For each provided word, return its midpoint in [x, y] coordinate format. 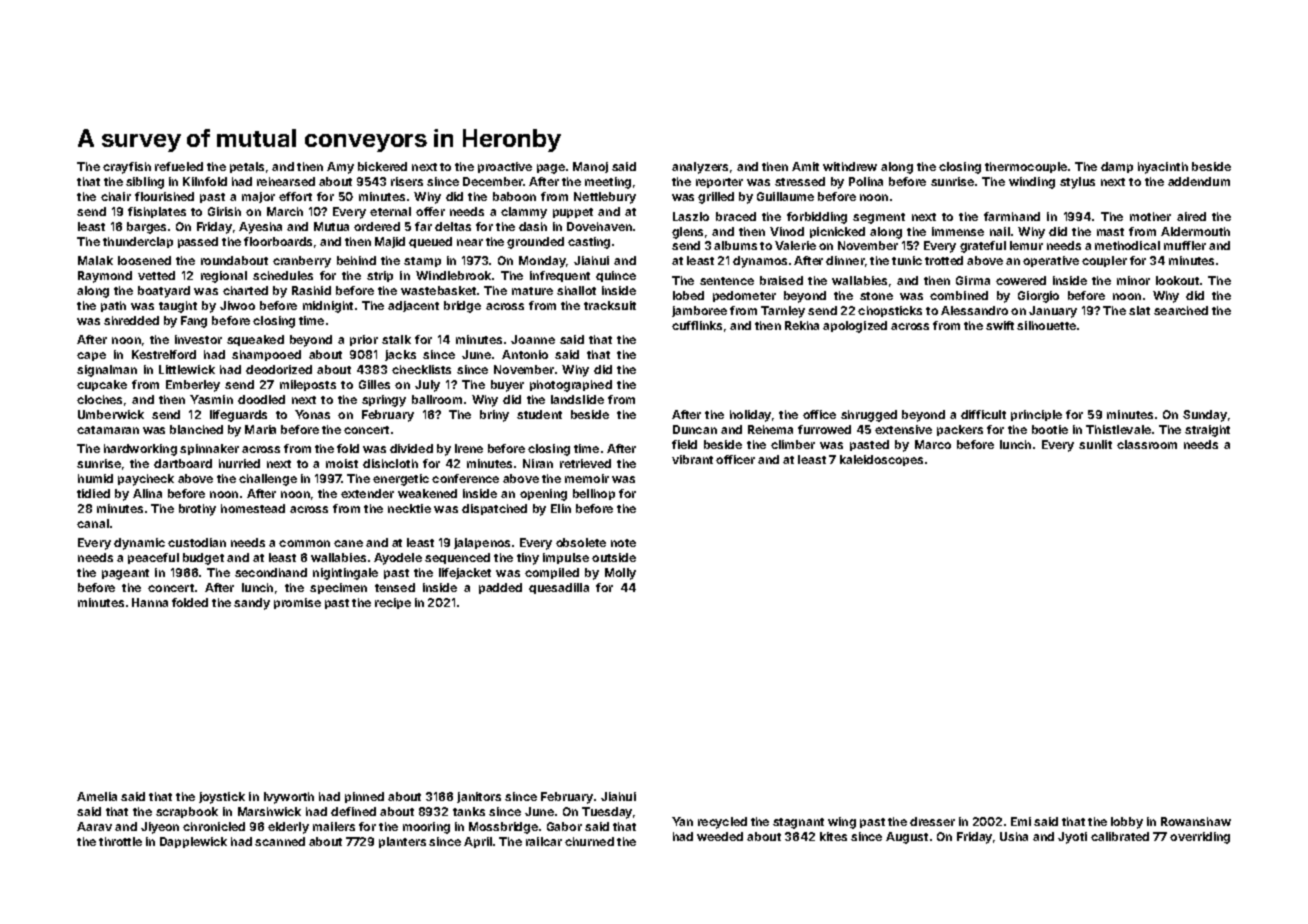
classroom [1147, 444]
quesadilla [559, 588]
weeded [720, 836]
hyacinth [1163, 168]
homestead [253, 508]
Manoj [590, 167]
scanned [280, 841]
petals [247, 167]
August [907, 838]
